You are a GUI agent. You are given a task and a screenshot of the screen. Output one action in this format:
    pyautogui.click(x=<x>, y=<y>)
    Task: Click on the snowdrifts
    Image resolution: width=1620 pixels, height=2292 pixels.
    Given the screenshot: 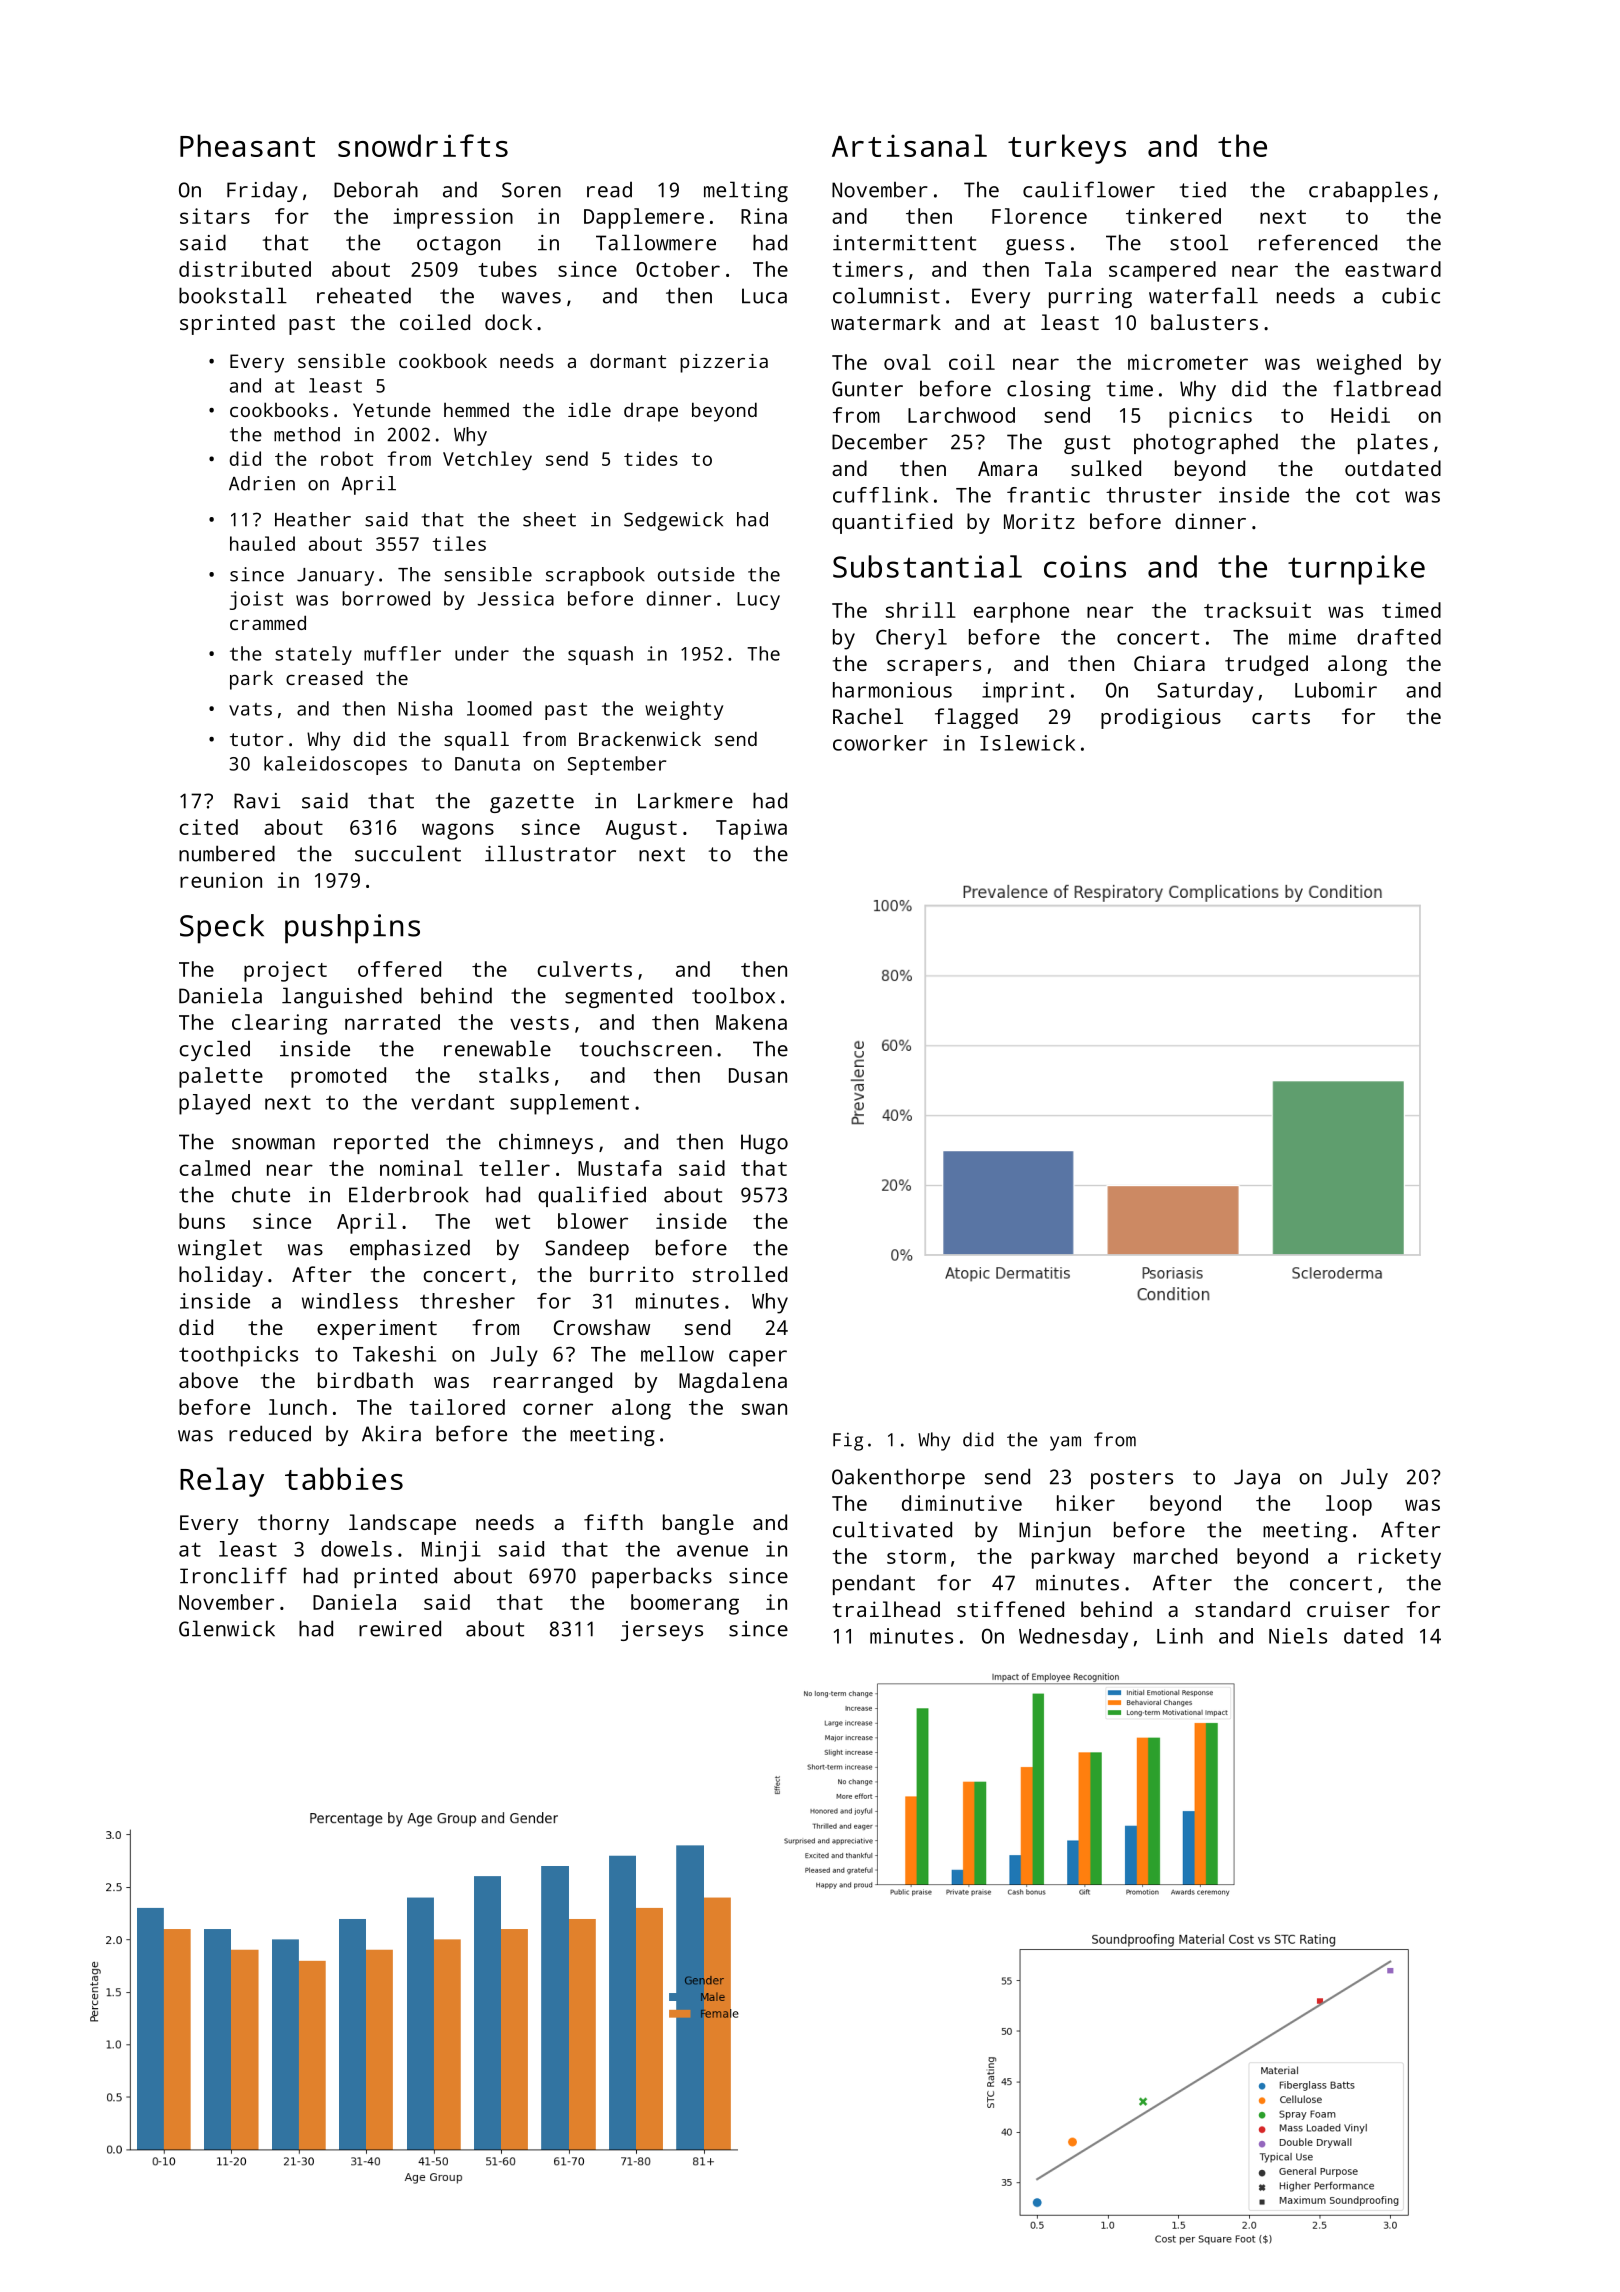 What is the action you would take?
    pyautogui.click(x=423, y=145)
